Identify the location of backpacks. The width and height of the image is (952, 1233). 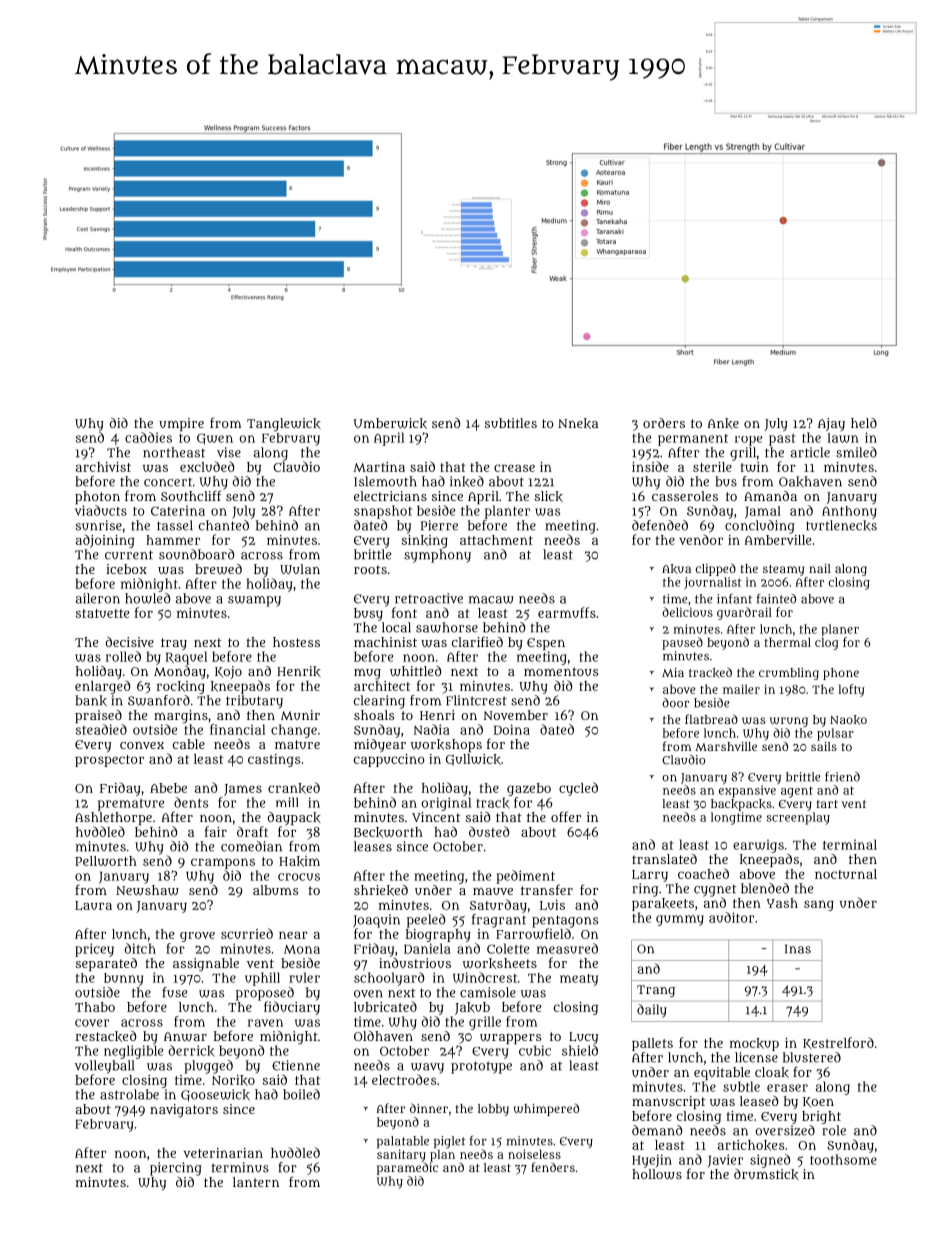
(741, 805).
